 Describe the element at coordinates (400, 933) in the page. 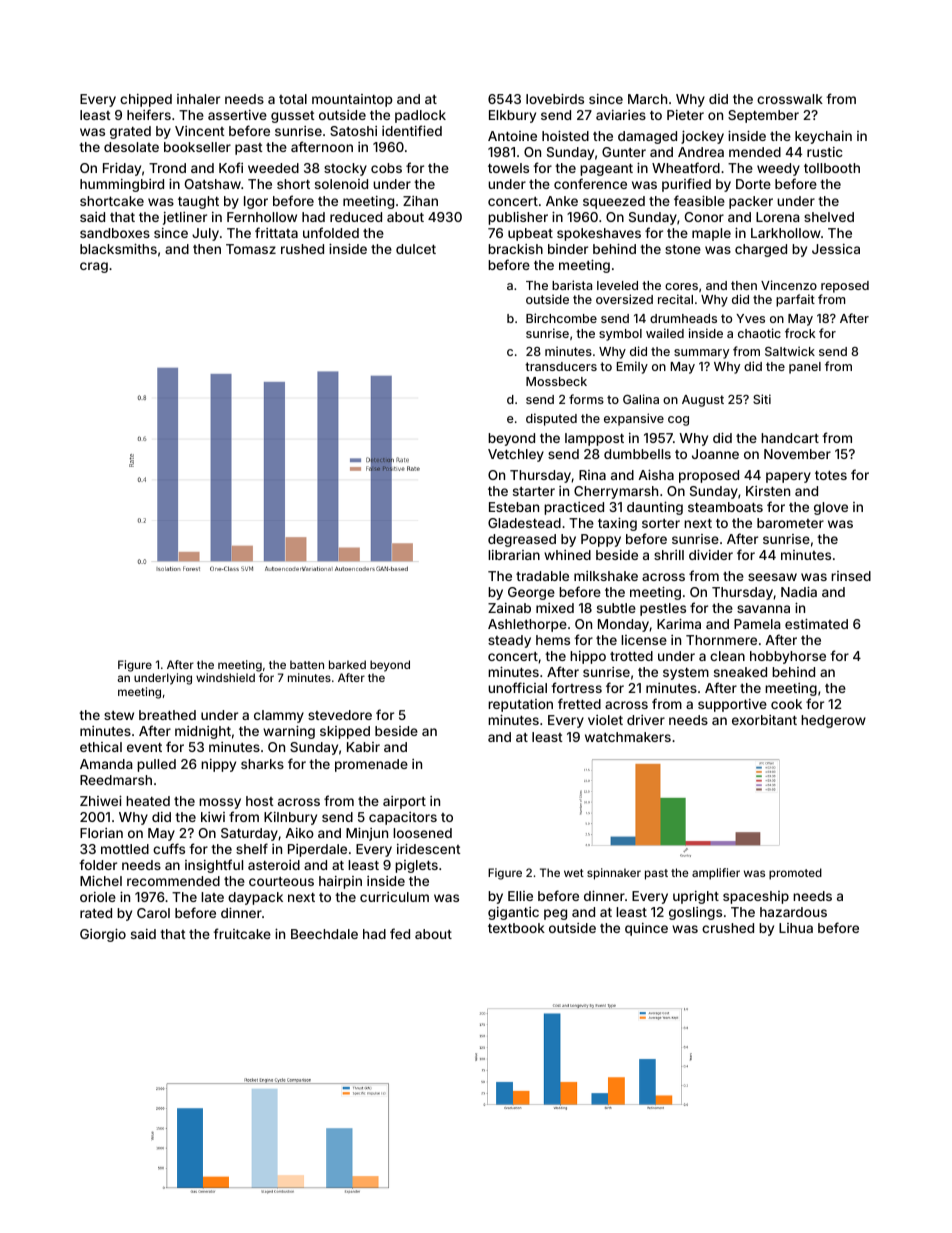

I see `fed` at that location.
